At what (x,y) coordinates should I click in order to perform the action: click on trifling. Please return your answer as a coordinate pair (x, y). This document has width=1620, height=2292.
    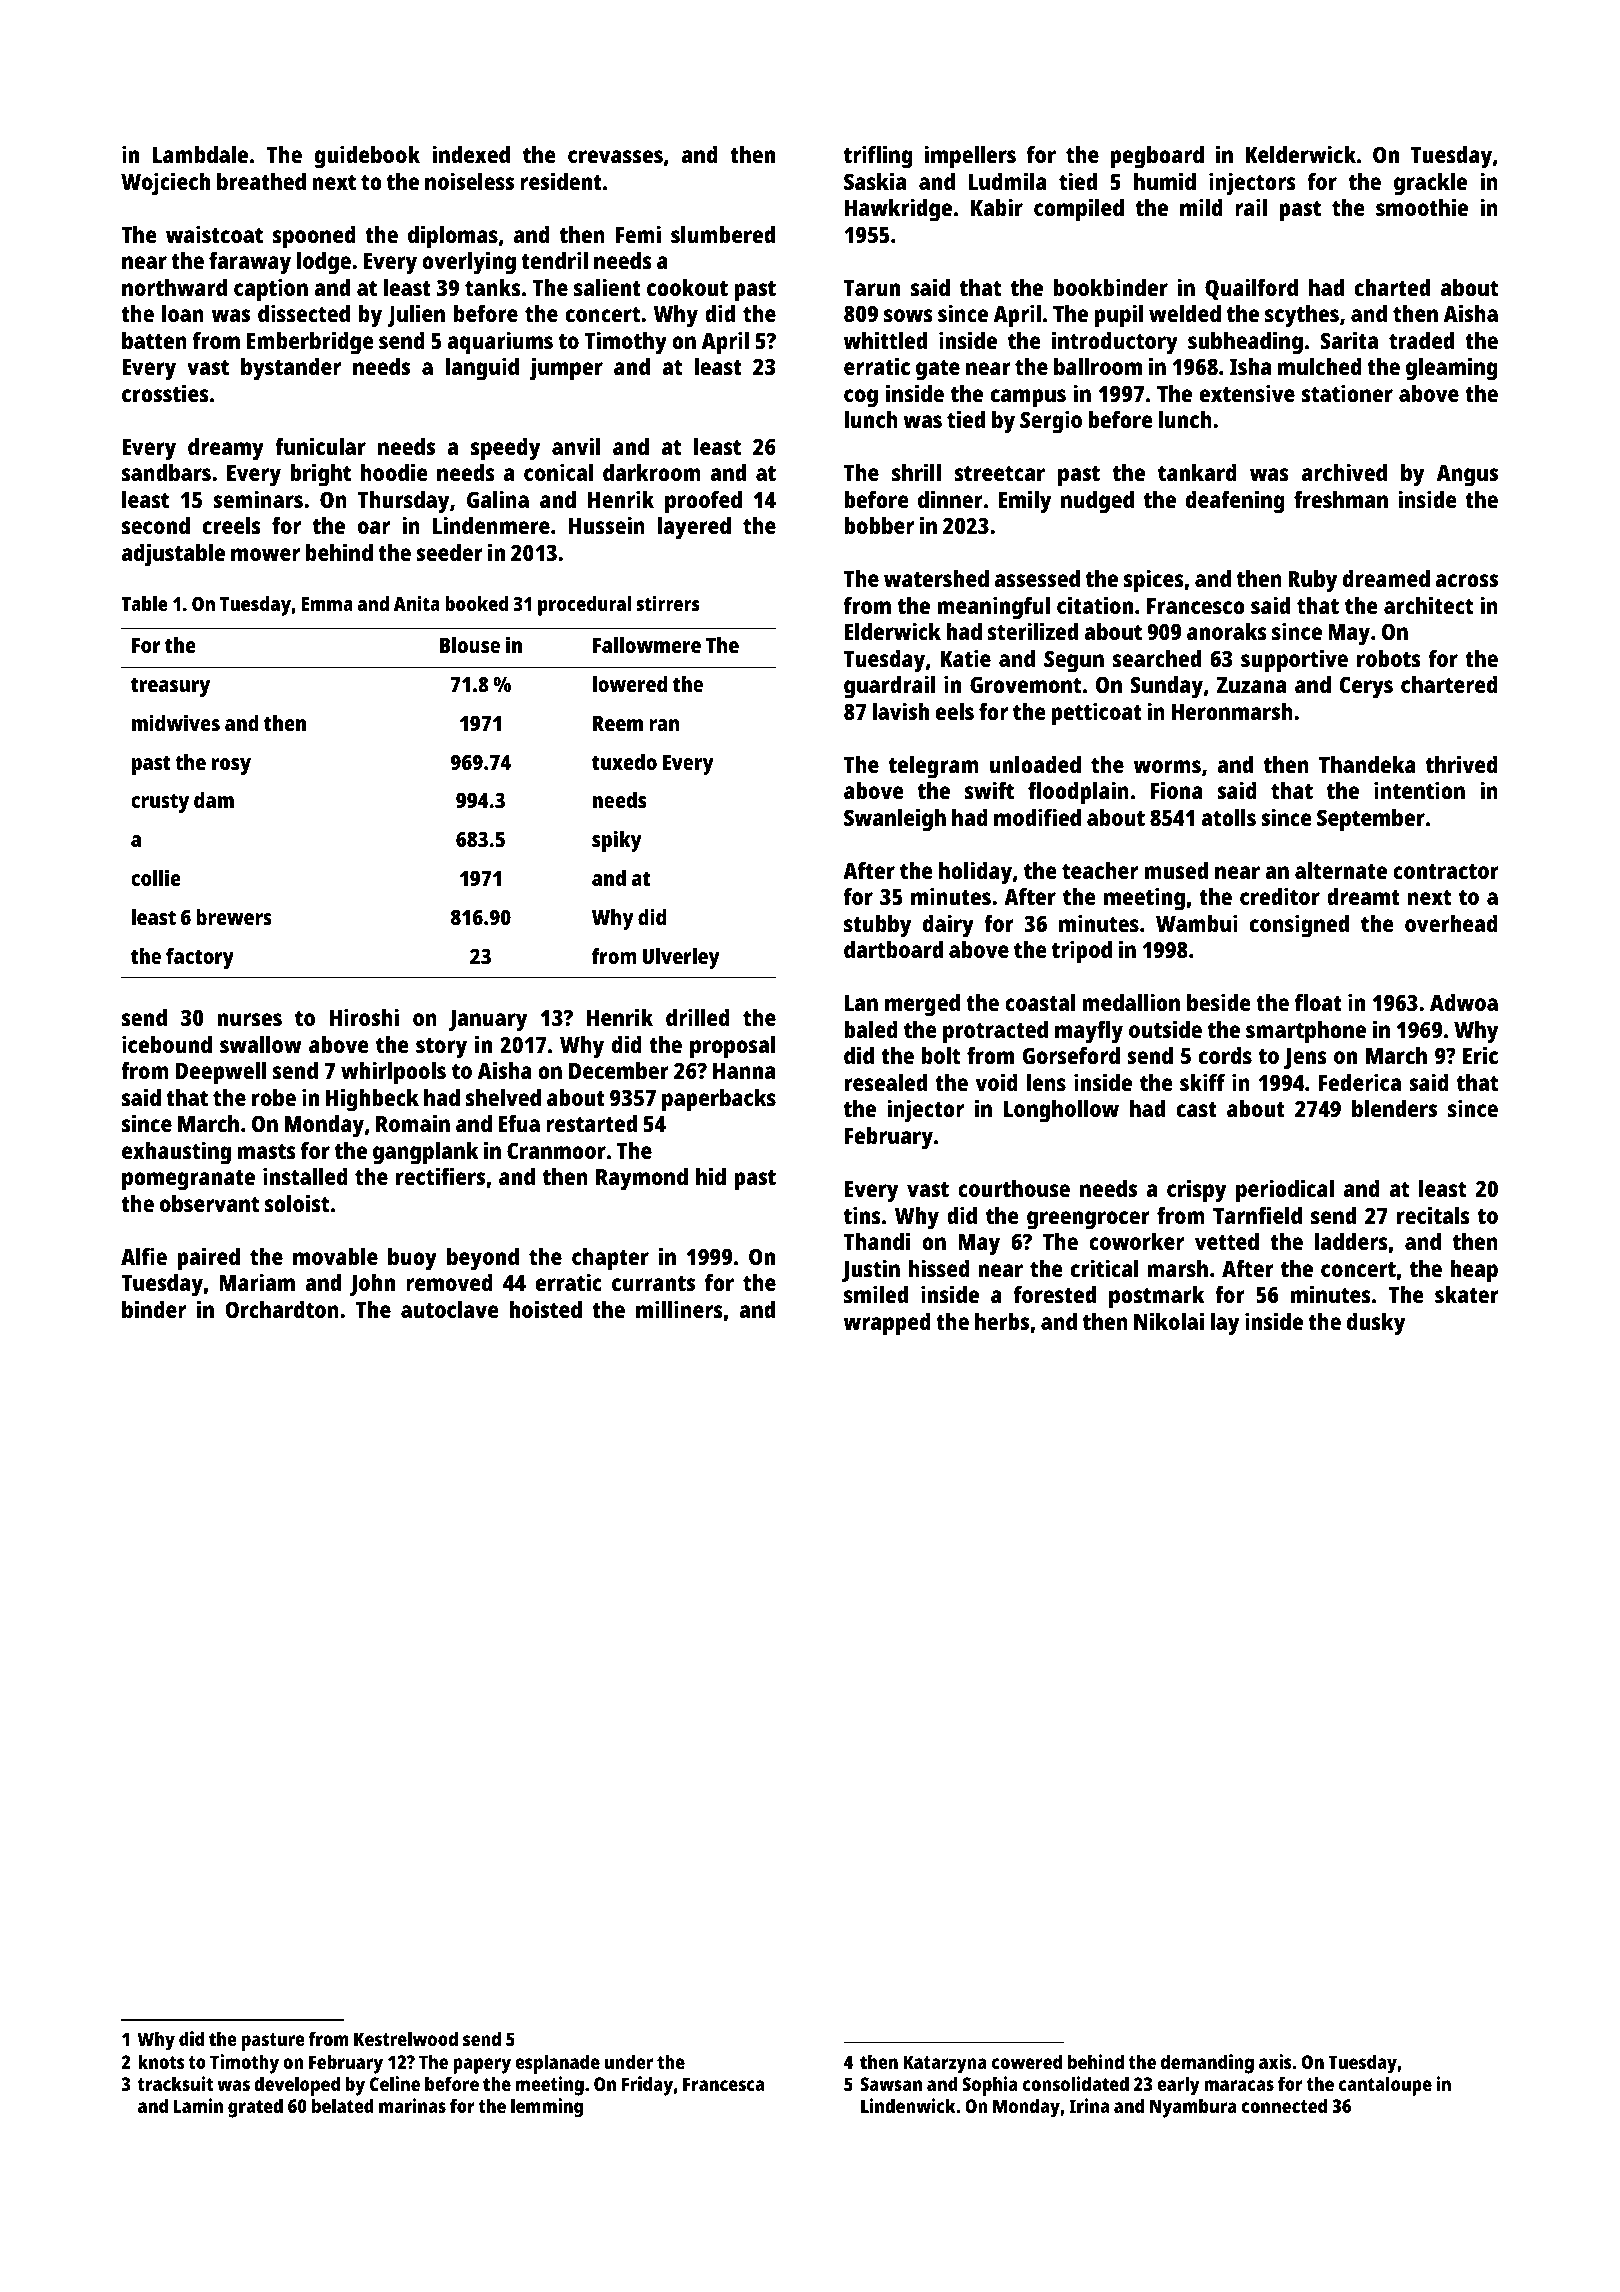
    Looking at the image, I should click on (878, 157).
